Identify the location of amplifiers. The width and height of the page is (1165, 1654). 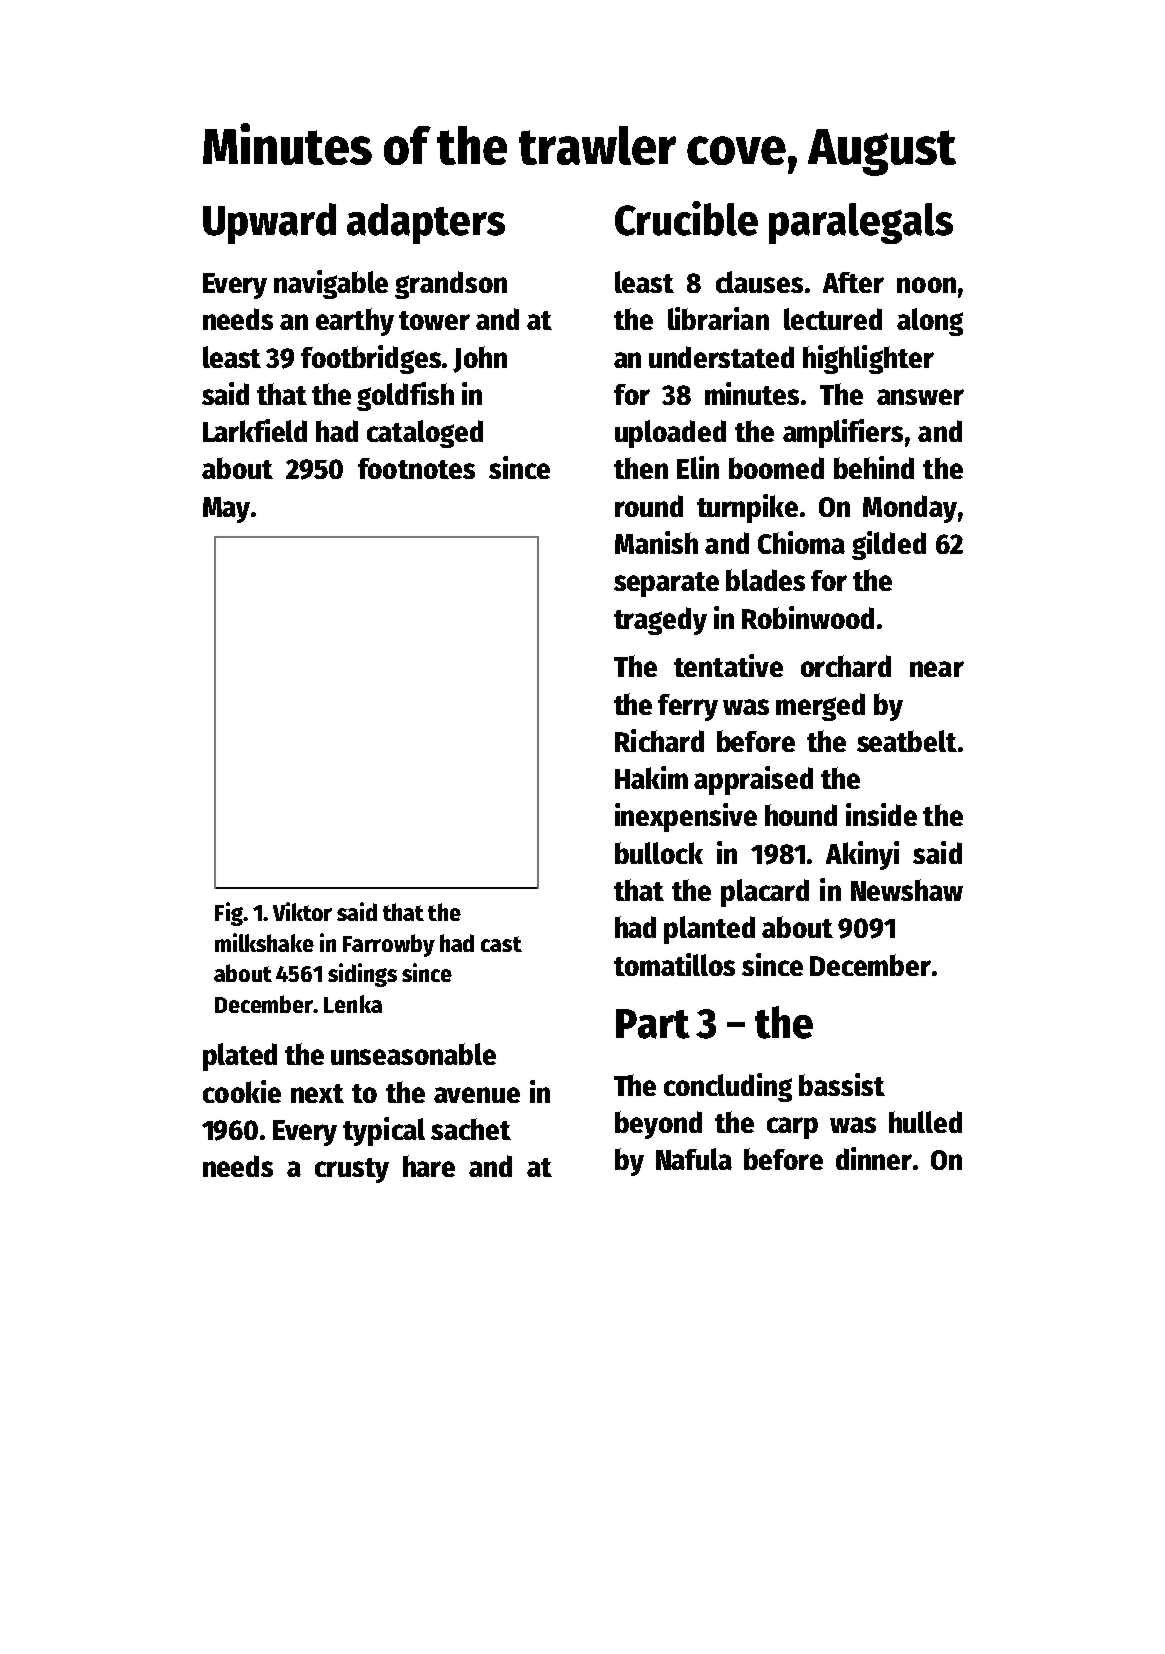
(843, 433).
